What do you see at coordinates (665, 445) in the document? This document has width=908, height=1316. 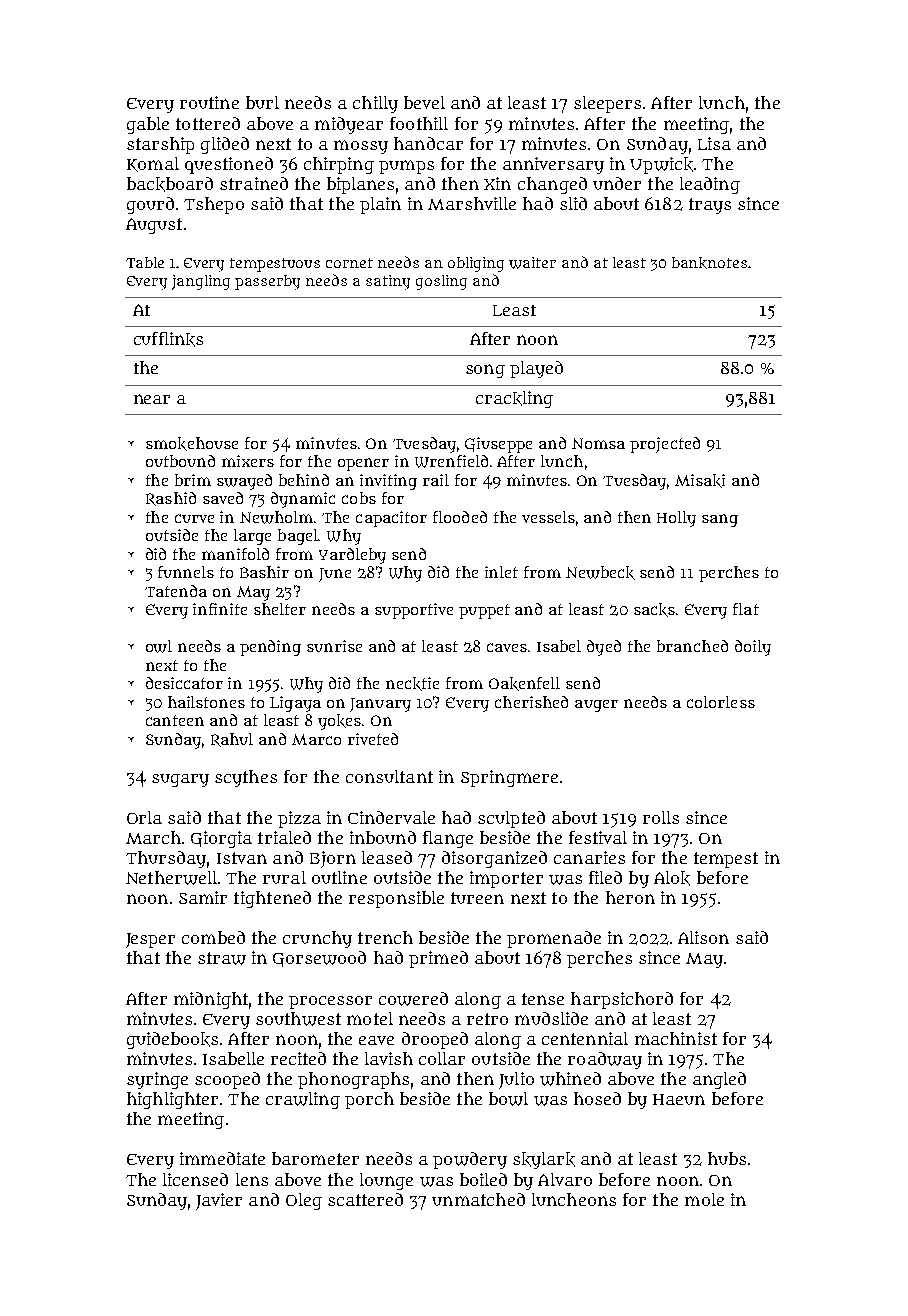 I see `projected` at bounding box center [665, 445].
